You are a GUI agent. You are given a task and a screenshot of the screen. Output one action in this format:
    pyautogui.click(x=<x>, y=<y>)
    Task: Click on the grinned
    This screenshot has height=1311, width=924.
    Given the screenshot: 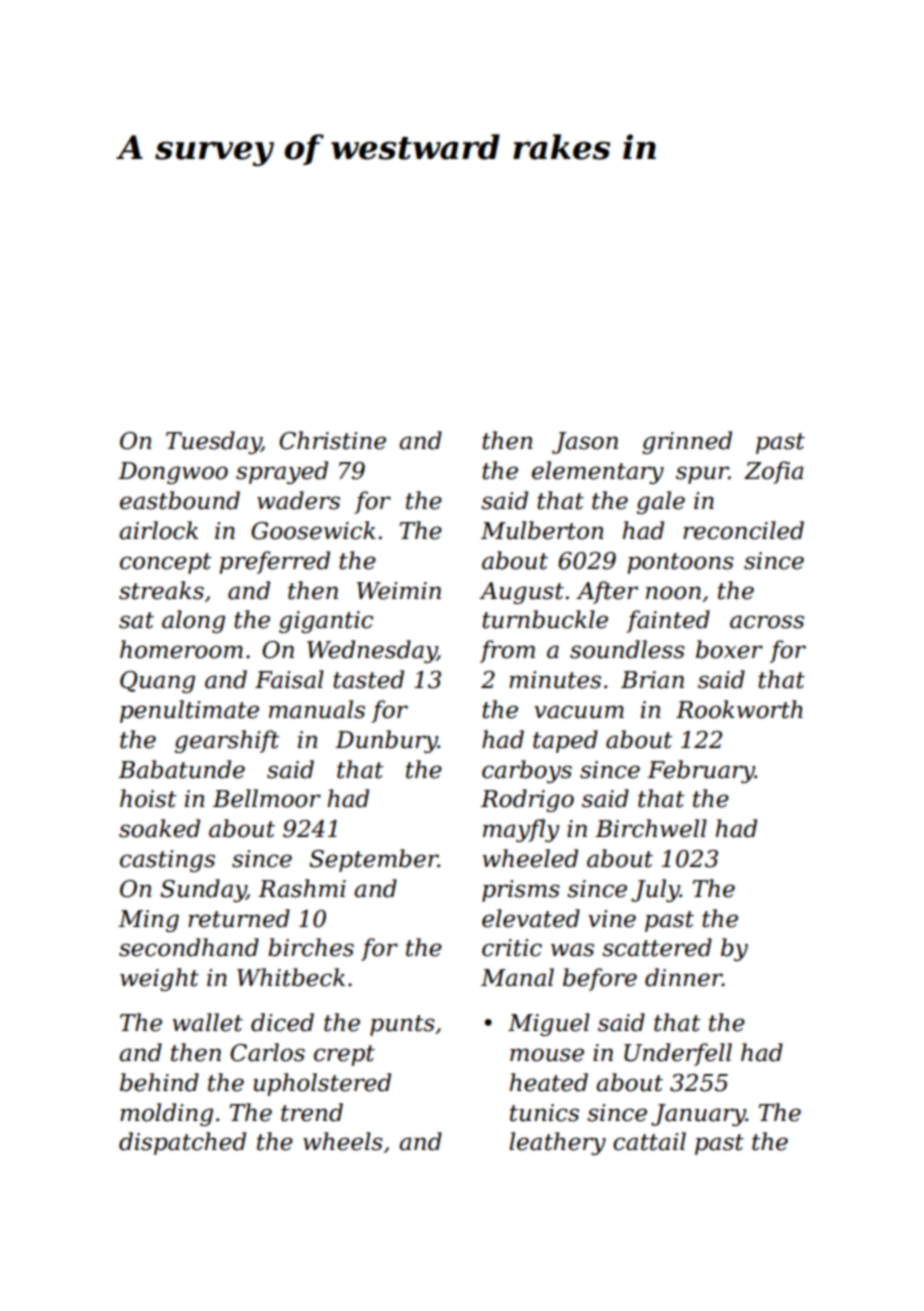 What is the action you would take?
    pyautogui.click(x=687, y=442)
